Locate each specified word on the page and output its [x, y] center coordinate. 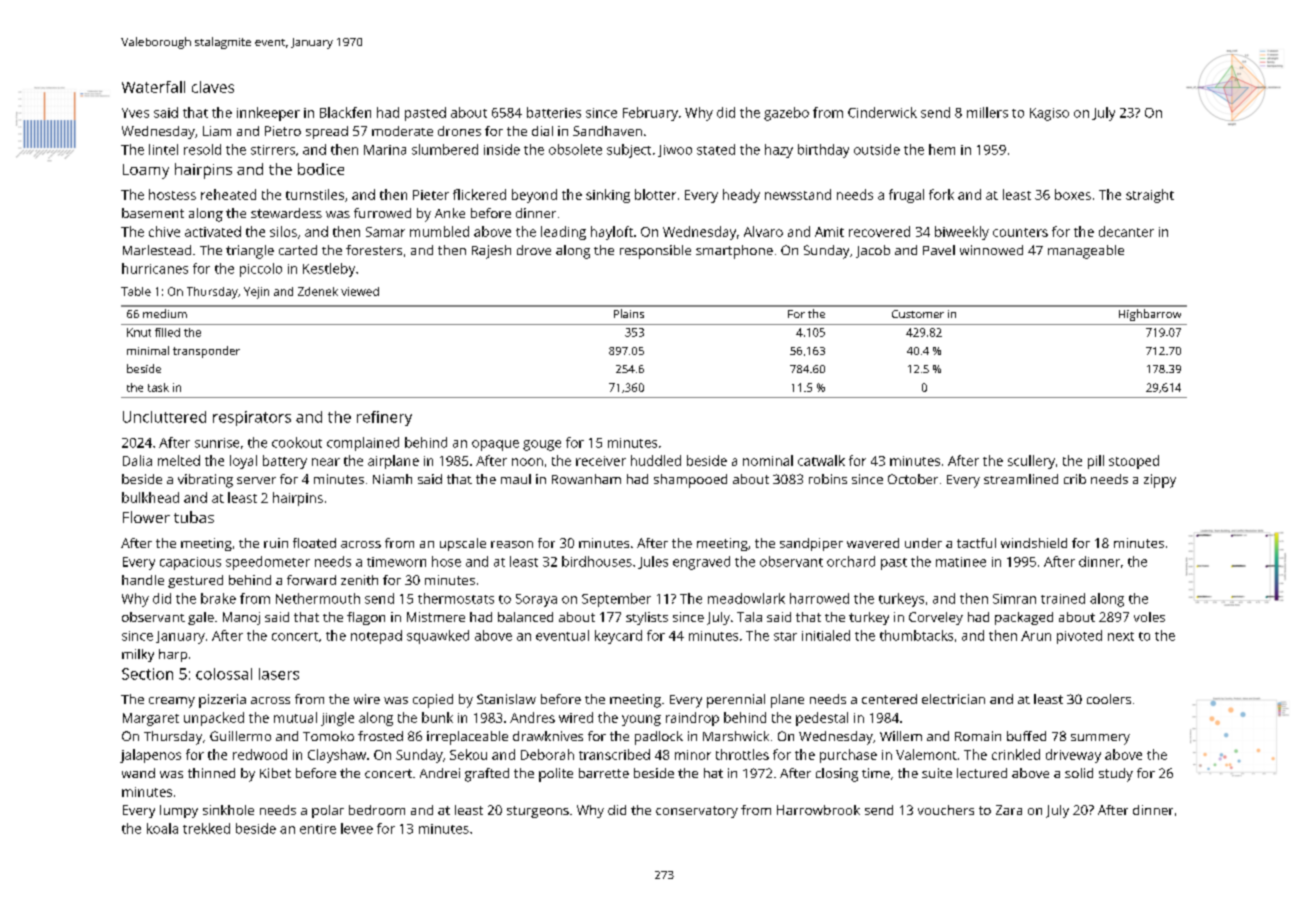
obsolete [575, 149]
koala [162, 828]
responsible [655, 252]
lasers [279, 674]
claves [213, 87]
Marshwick [736, 736]
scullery [1031, 462]
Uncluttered [164, 417]
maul [516, 479]
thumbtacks [916, 635]
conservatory [697, 812]
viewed [360, 291]
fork [941, 194]
